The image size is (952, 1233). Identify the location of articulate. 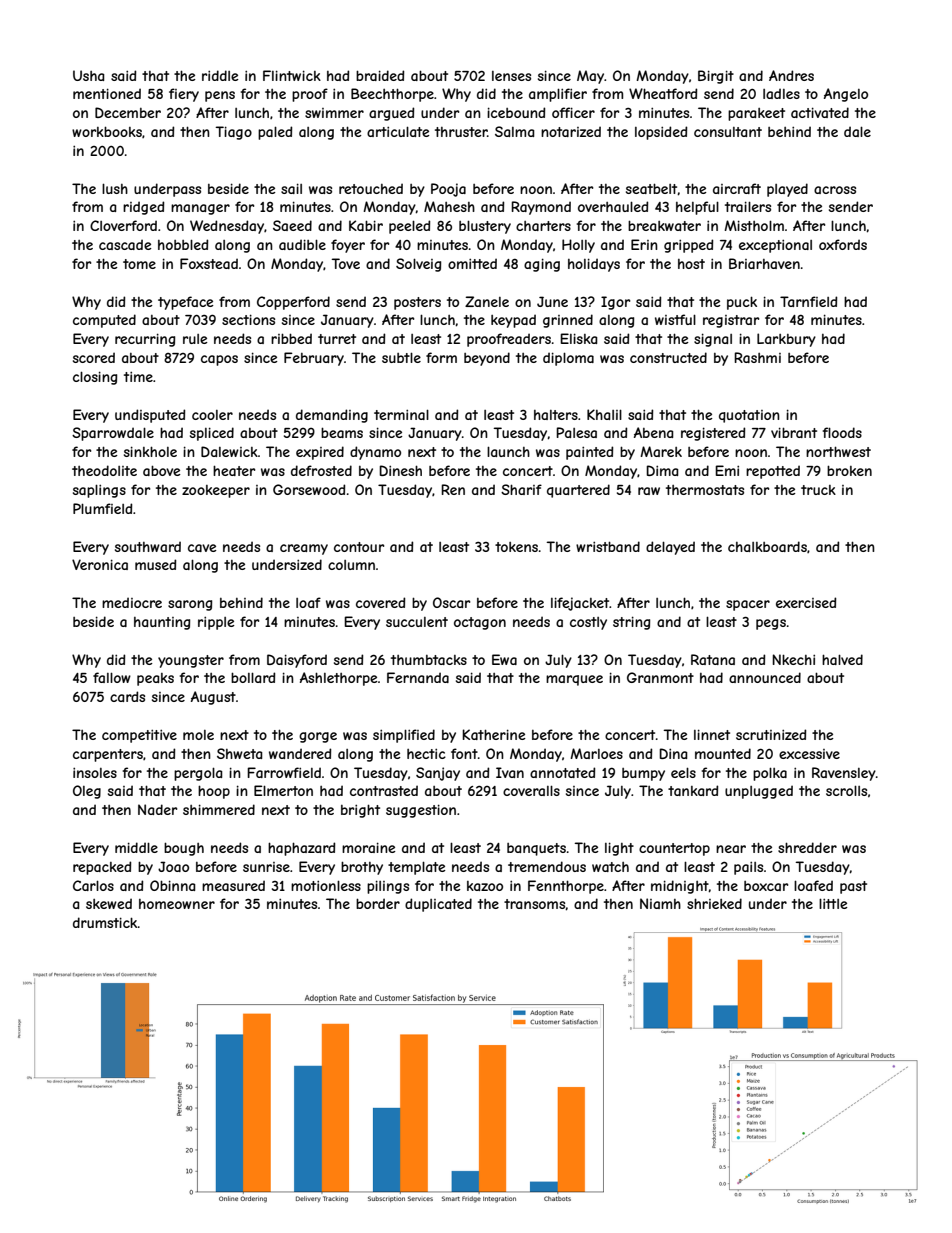
(398, 131).
